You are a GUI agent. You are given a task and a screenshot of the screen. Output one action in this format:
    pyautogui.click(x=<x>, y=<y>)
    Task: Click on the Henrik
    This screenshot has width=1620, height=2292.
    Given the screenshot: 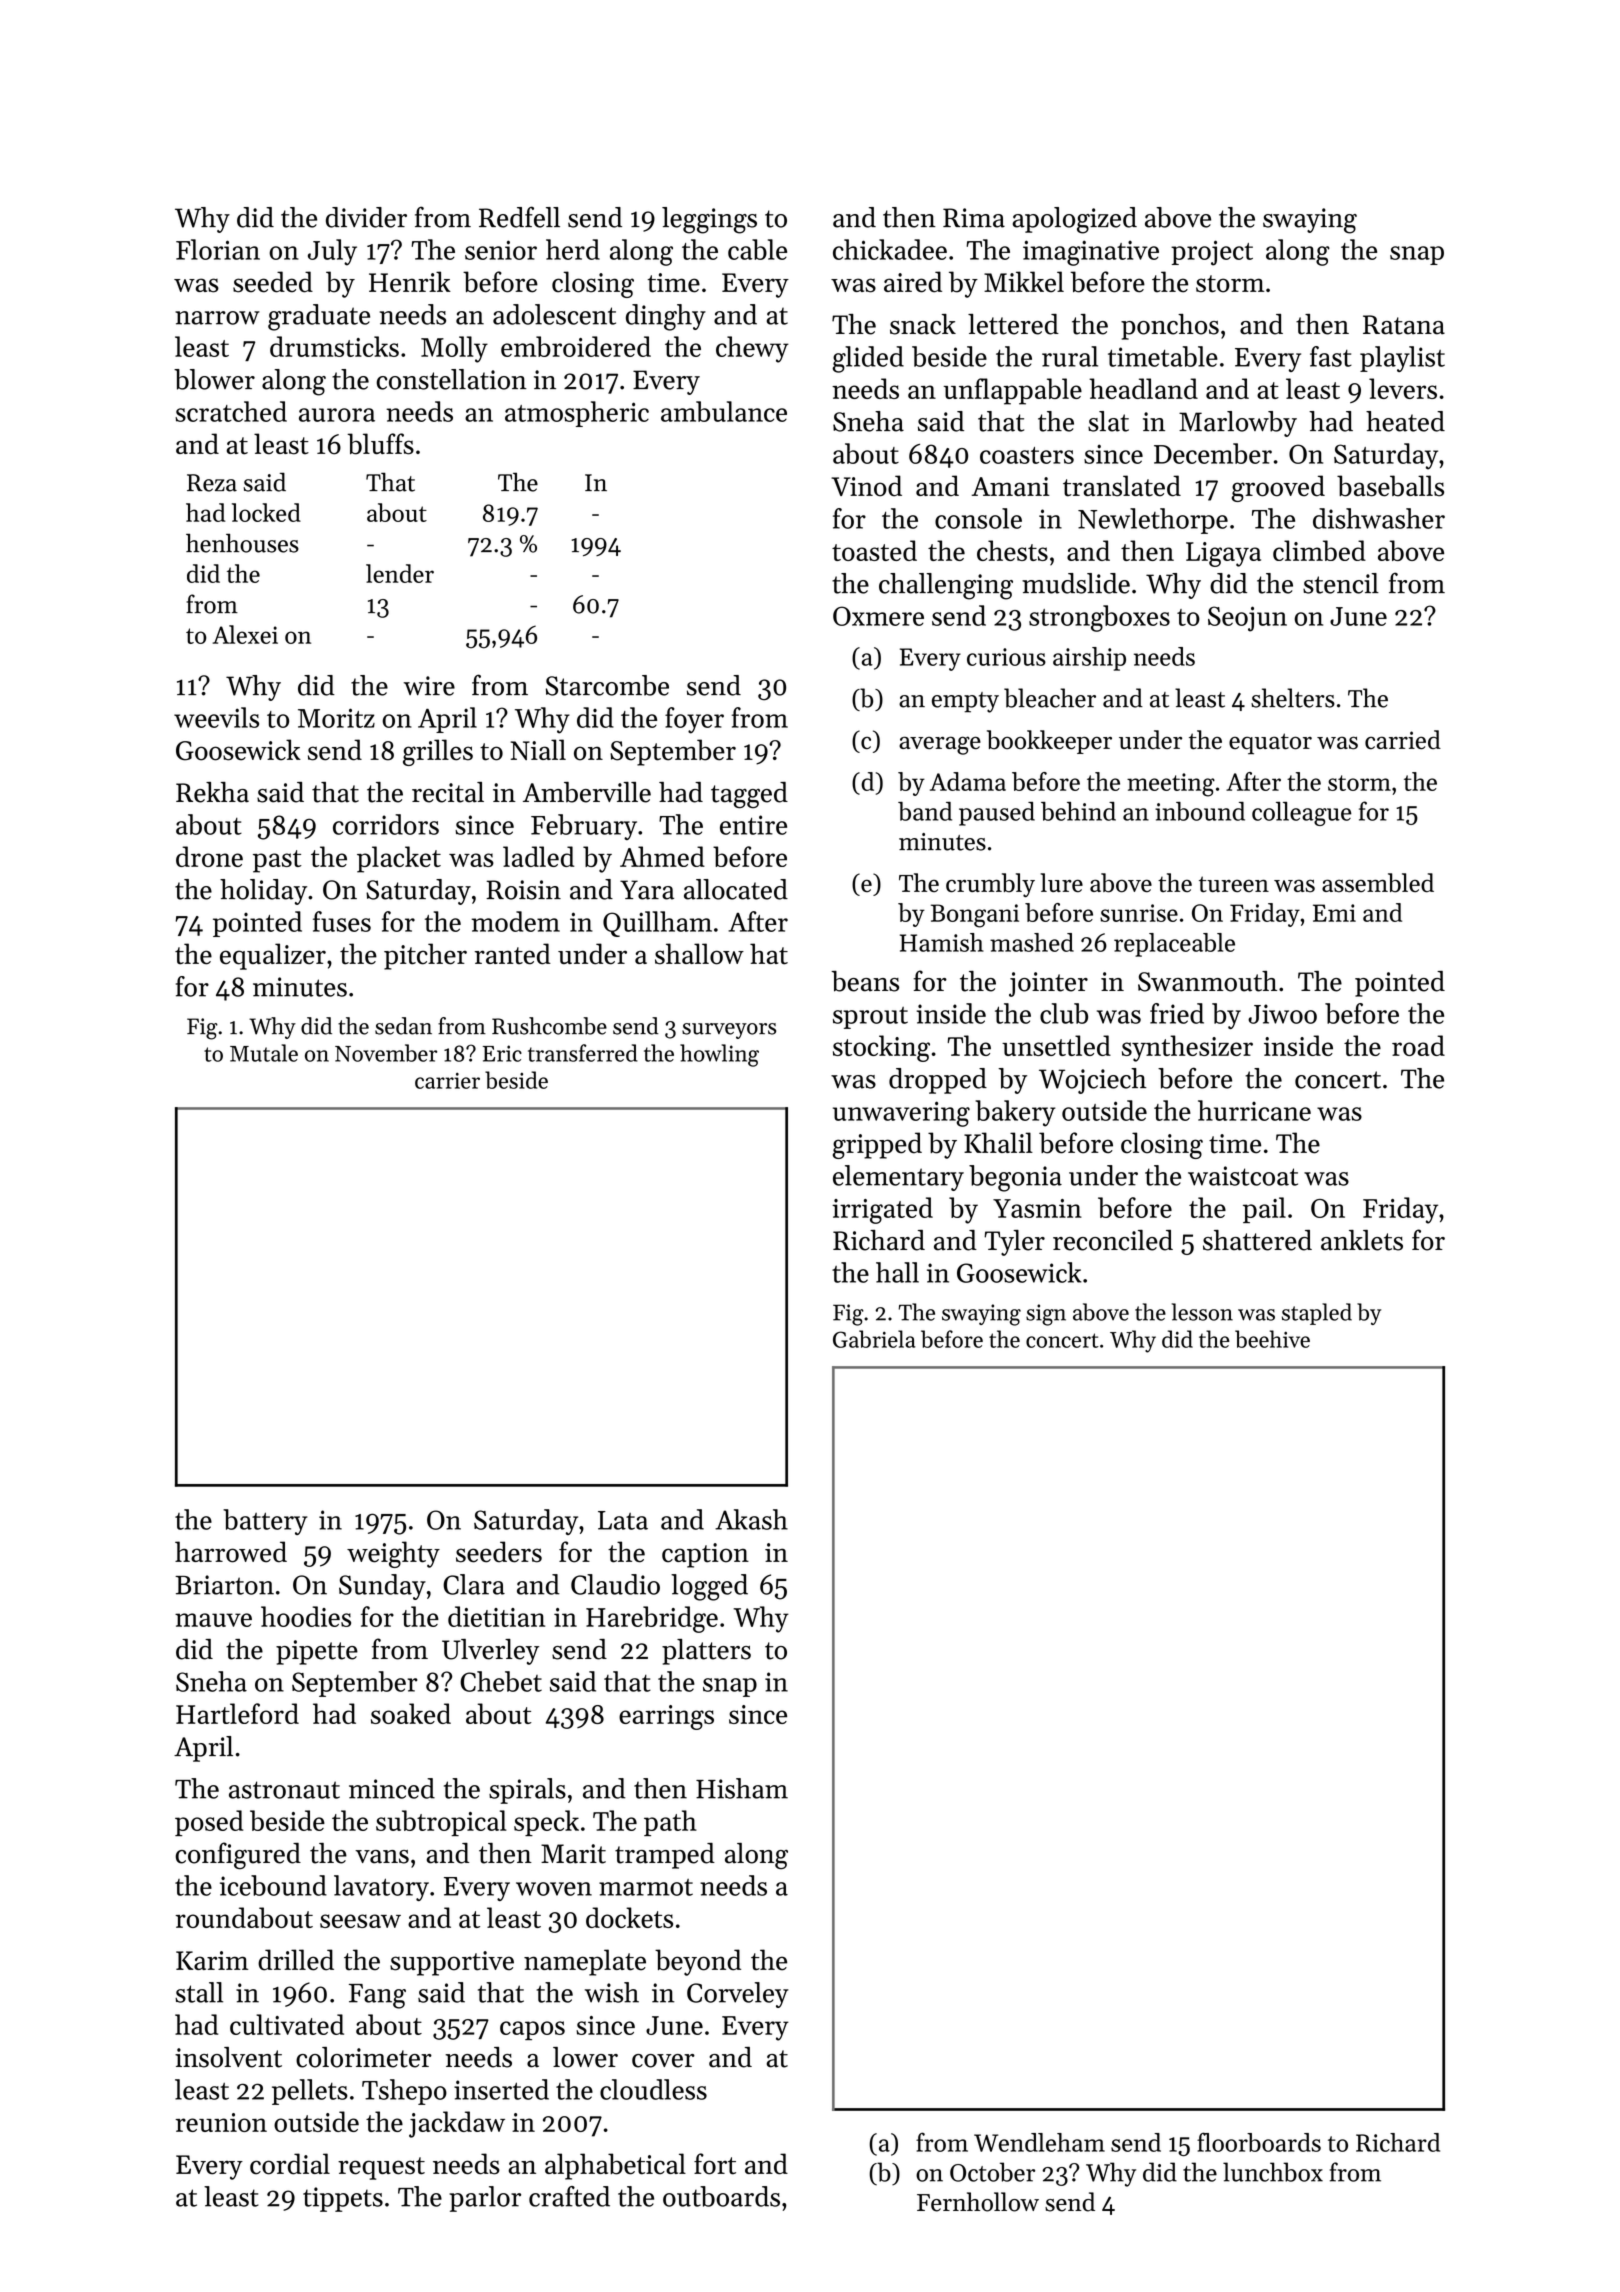 What is the action you would take?
    pyautogui.click(x=410, y=282)
